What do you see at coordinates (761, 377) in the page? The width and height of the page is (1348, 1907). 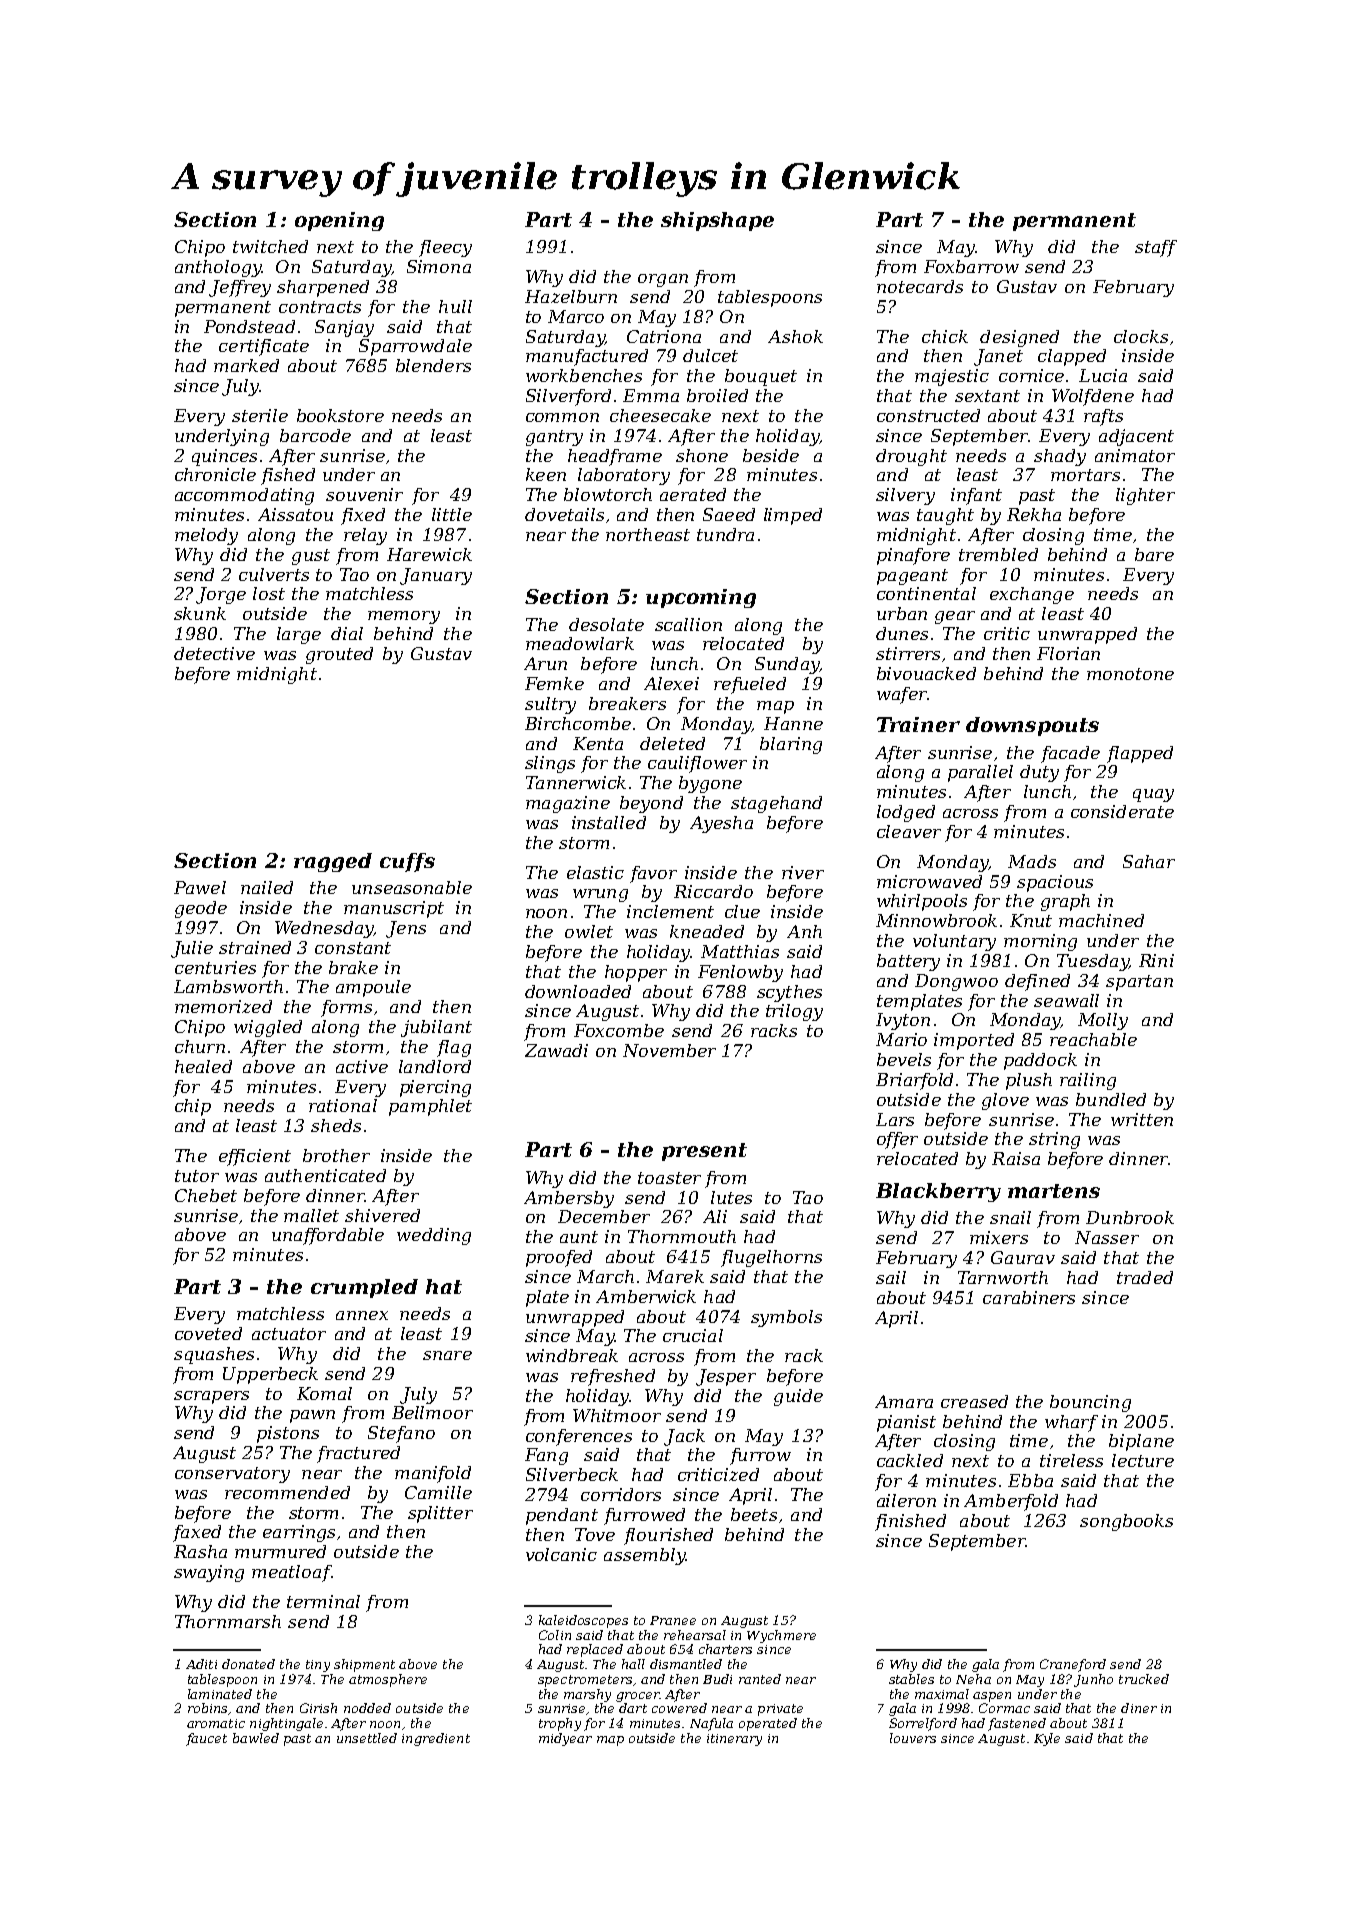 I see `bouquet` at bounding box center [761, 377].
